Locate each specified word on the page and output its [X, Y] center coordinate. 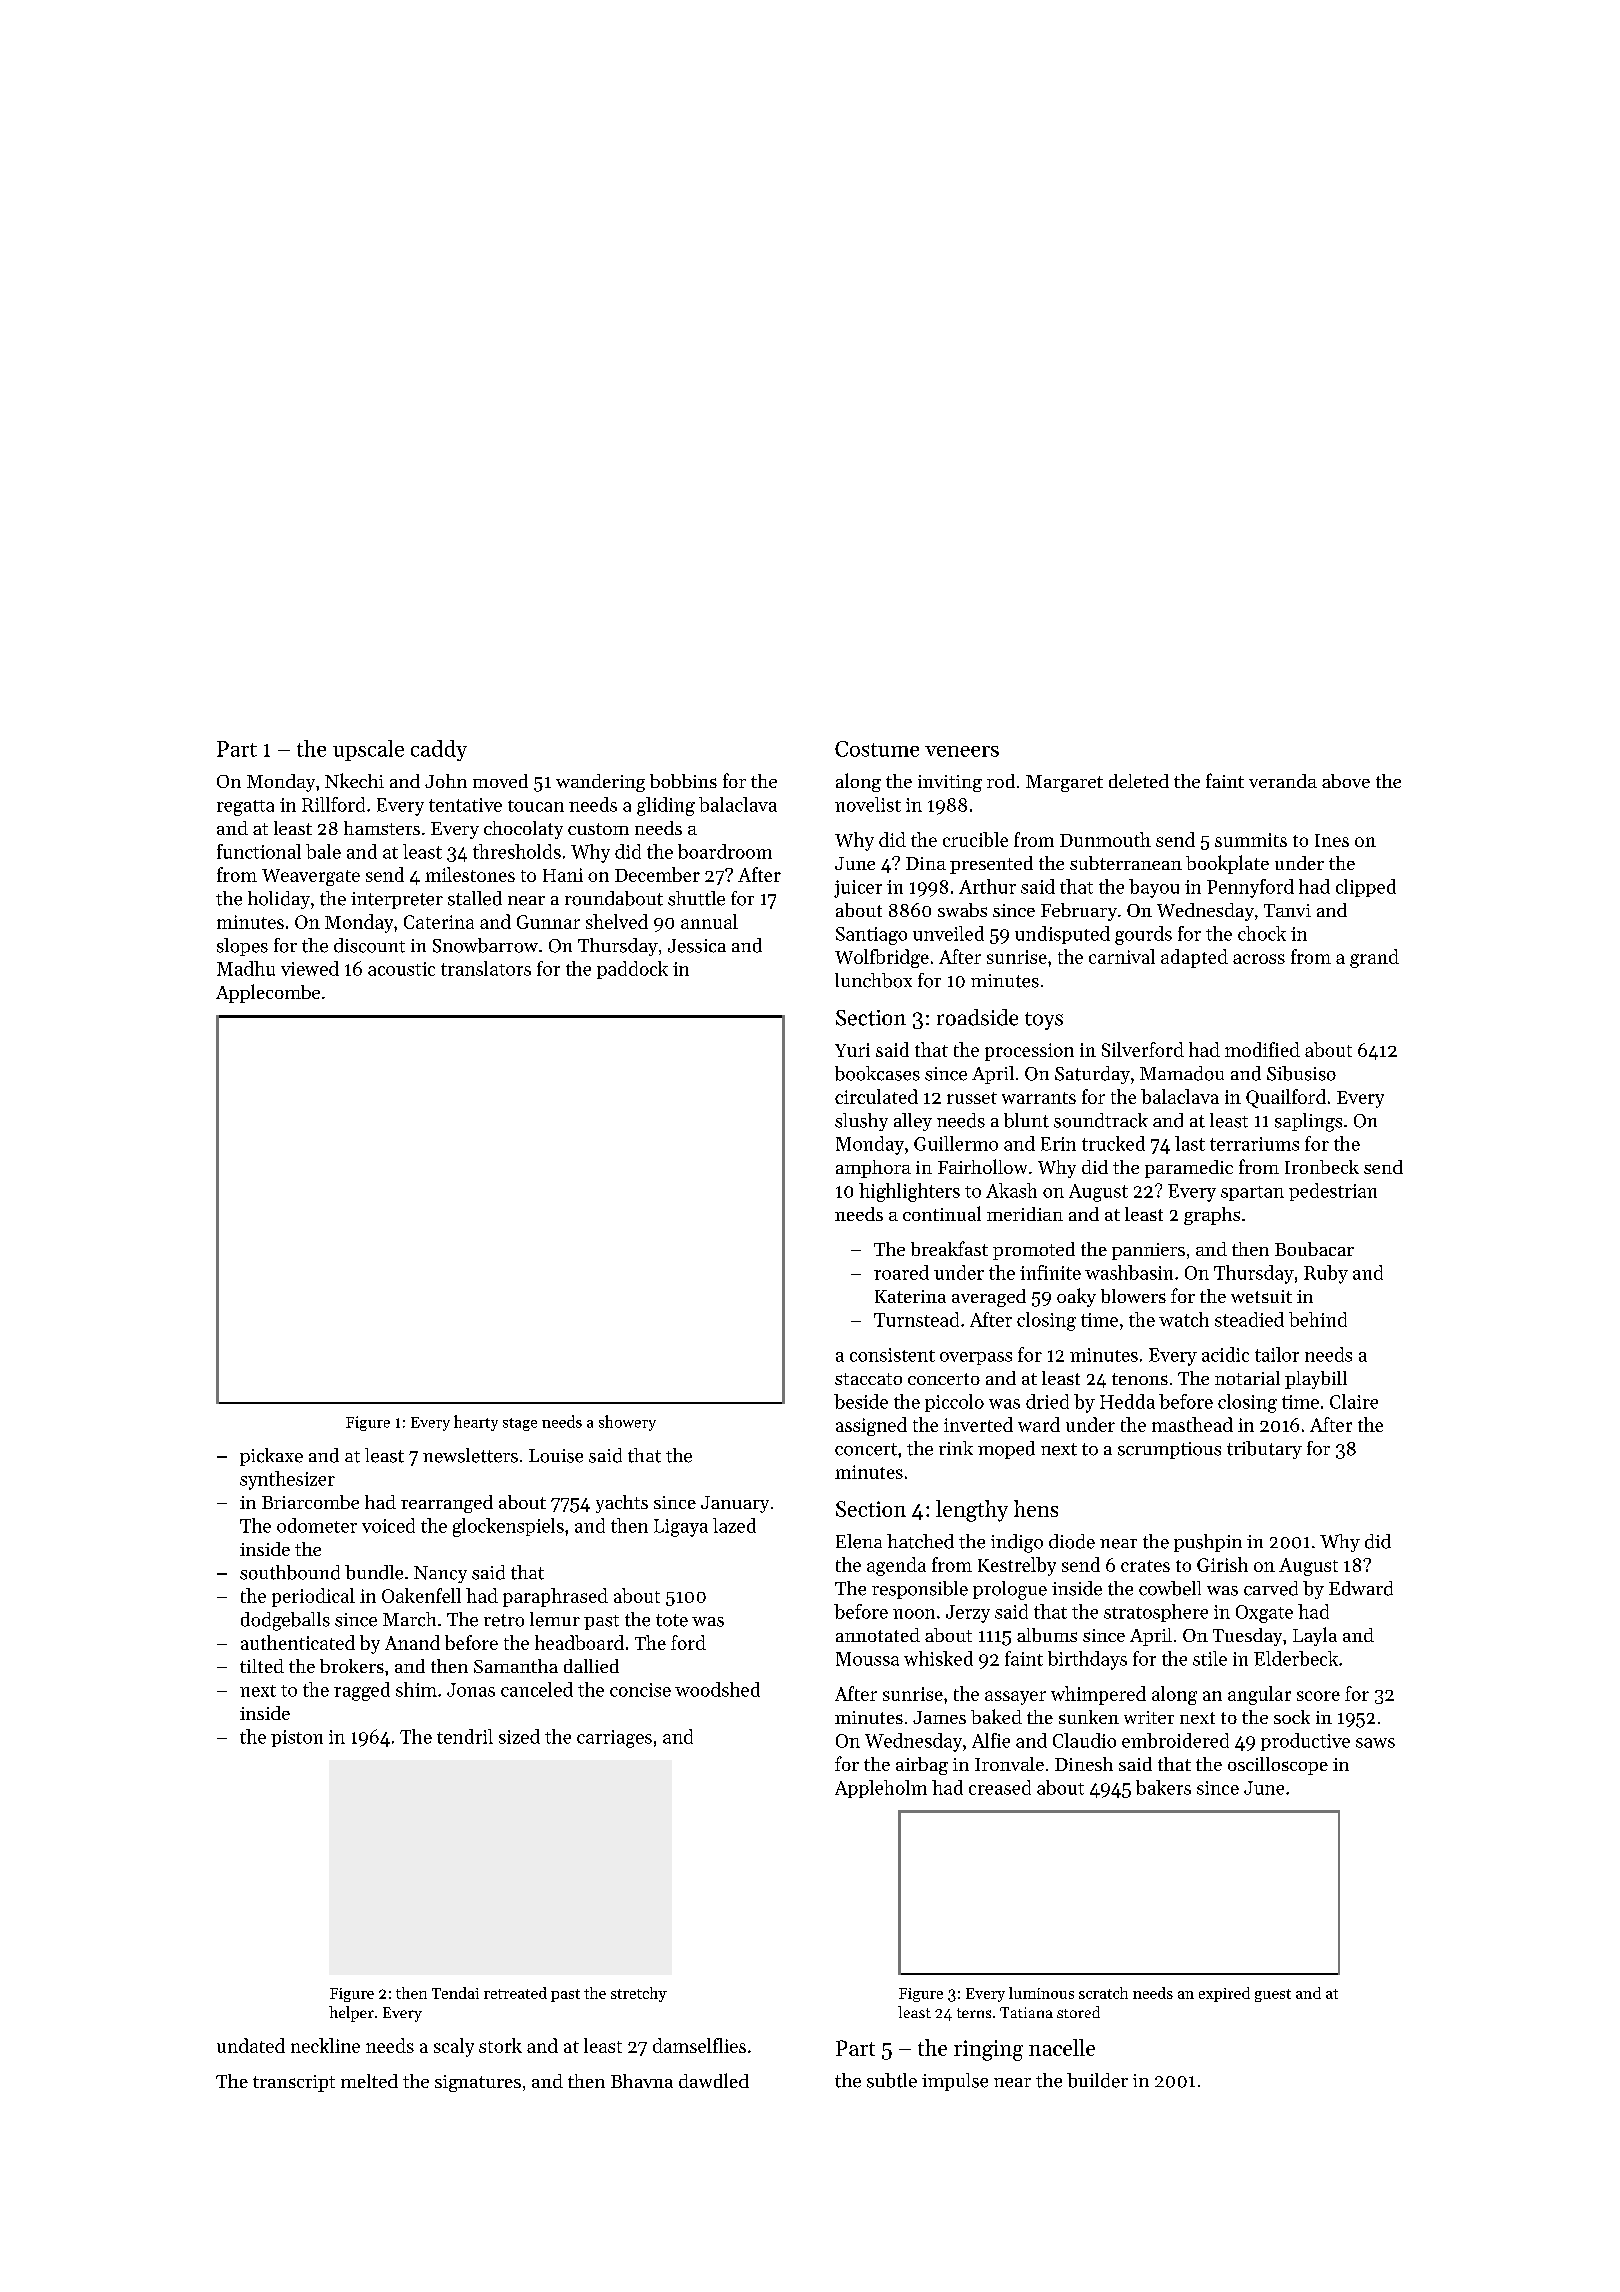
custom [598, 829]
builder [1097, 2080]
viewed [310, 968]
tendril [465, 1736]
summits [1251, 840]
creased [1000, 1787]
